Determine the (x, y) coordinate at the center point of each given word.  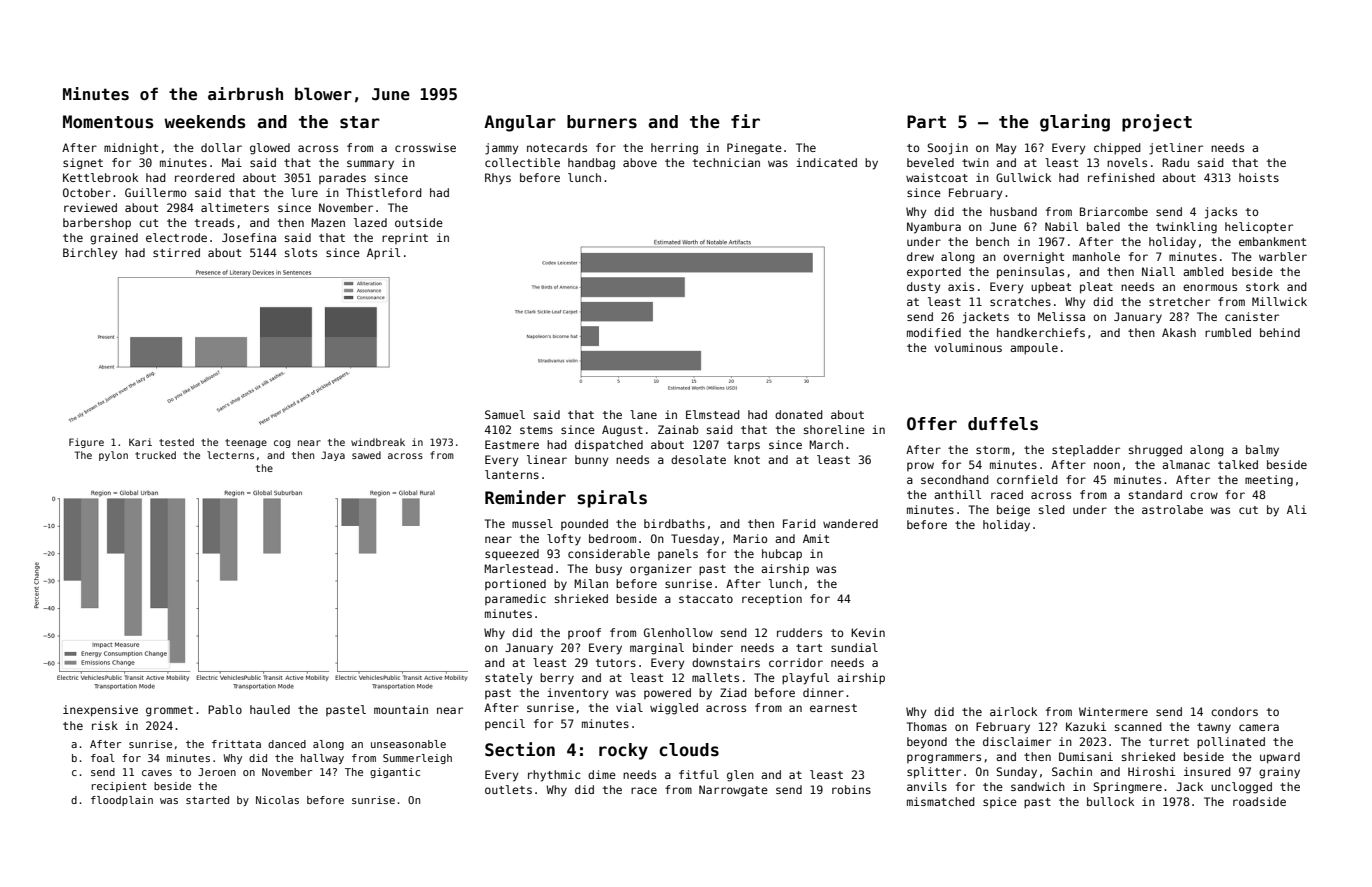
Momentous (108, 122)
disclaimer (1017, 741)
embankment (1272, 241)
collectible (522, 162)
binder (713, 647)
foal (103, 758)
